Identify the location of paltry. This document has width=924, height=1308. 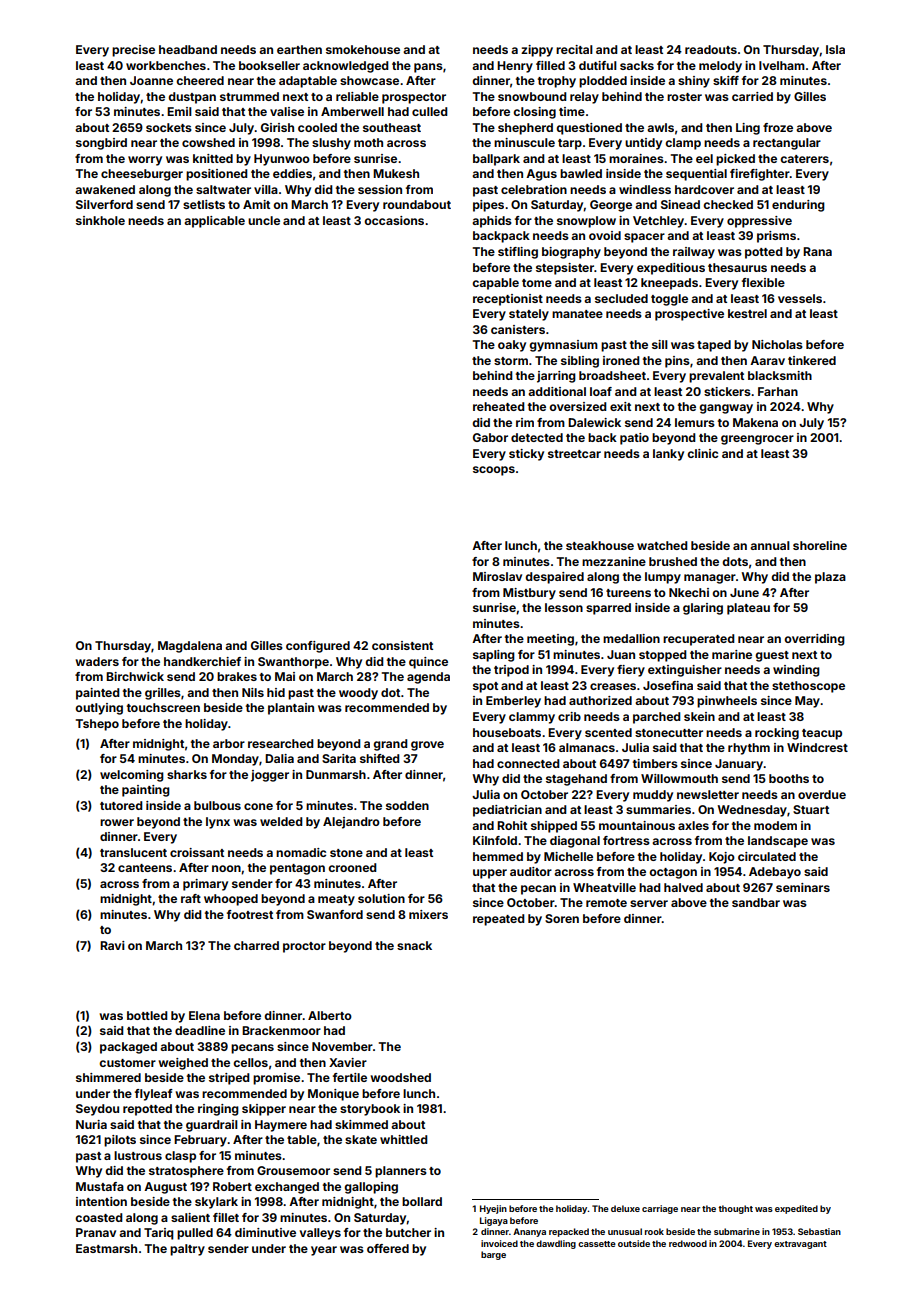
(187, 1250).
